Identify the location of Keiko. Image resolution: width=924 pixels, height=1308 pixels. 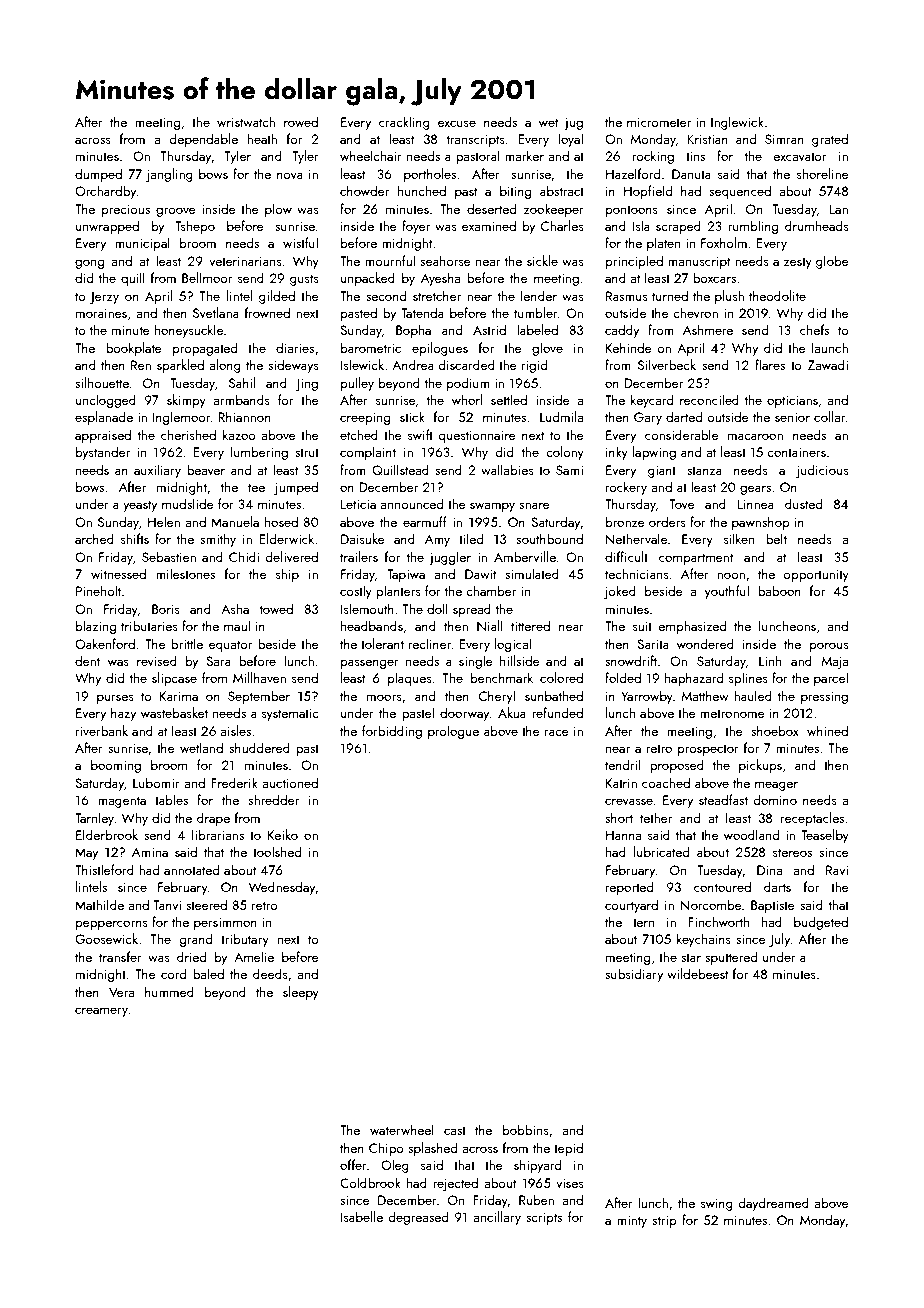
(283, 834).
